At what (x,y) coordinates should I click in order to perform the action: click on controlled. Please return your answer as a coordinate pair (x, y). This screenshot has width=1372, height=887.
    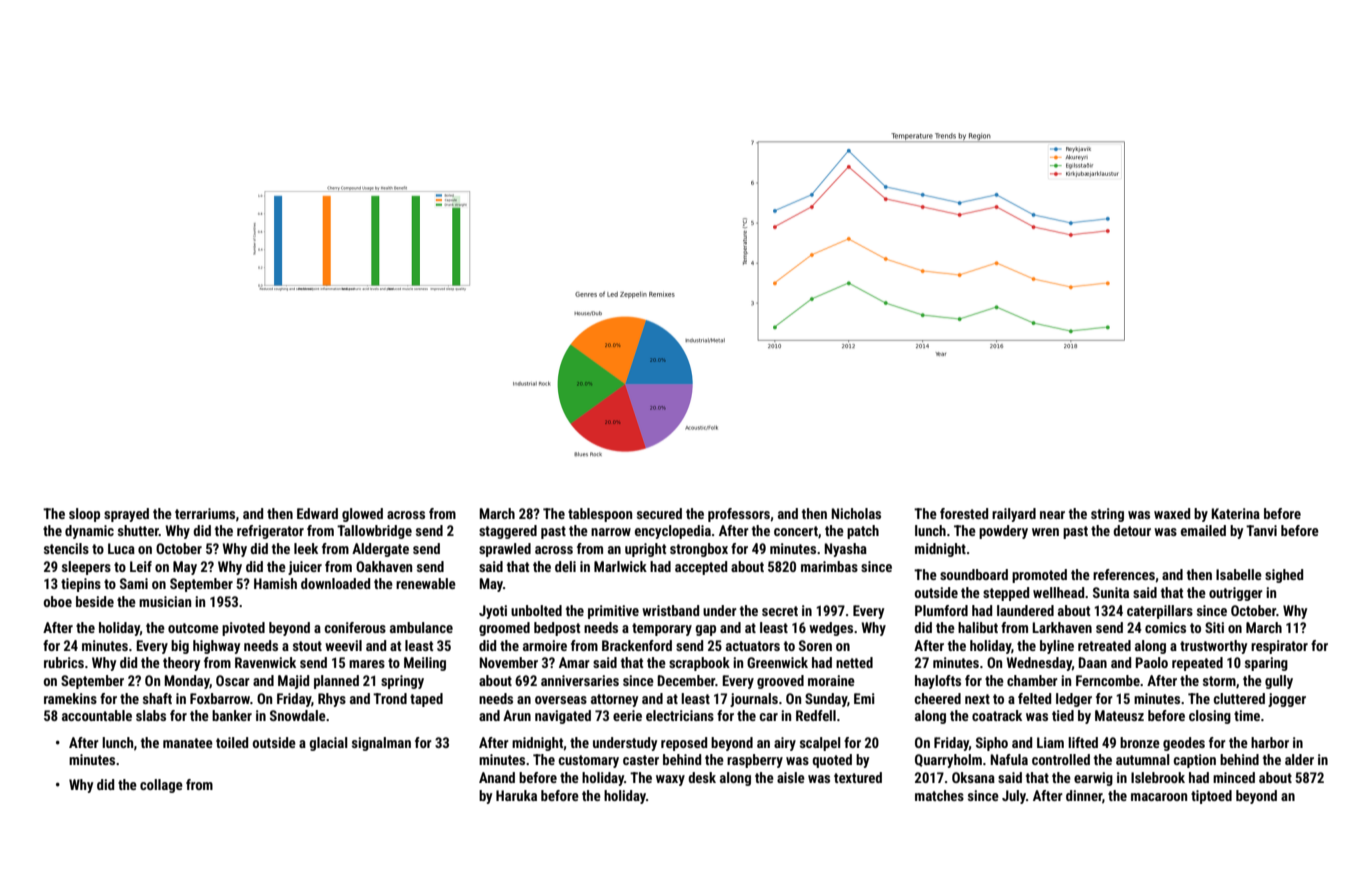
    Looking at the image, I should click on (1061, 759).
